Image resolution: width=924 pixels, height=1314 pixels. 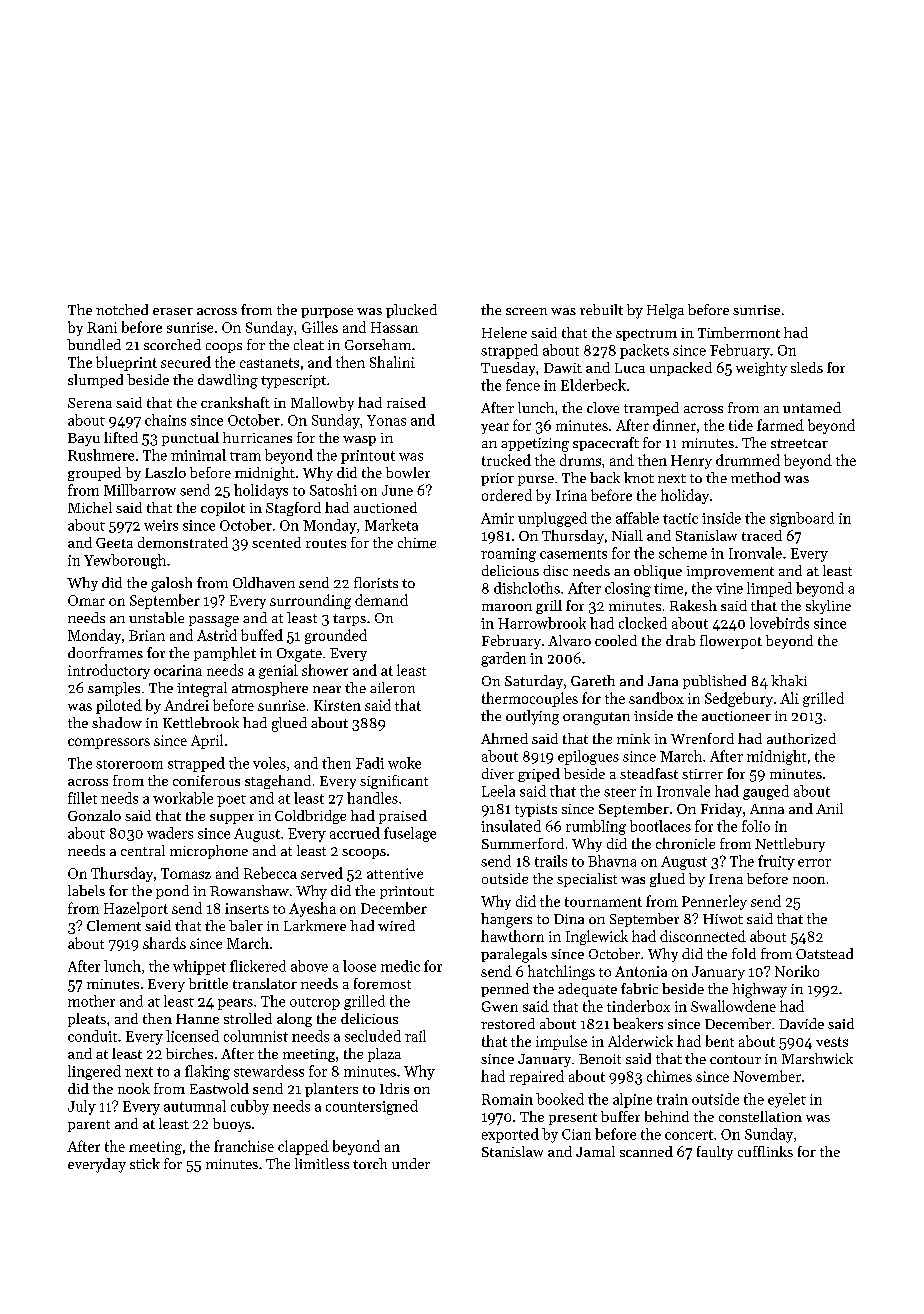 What do you see at coordinates (102, 327) in the page?
I see `Rani` at bounding box center [102, 327].
